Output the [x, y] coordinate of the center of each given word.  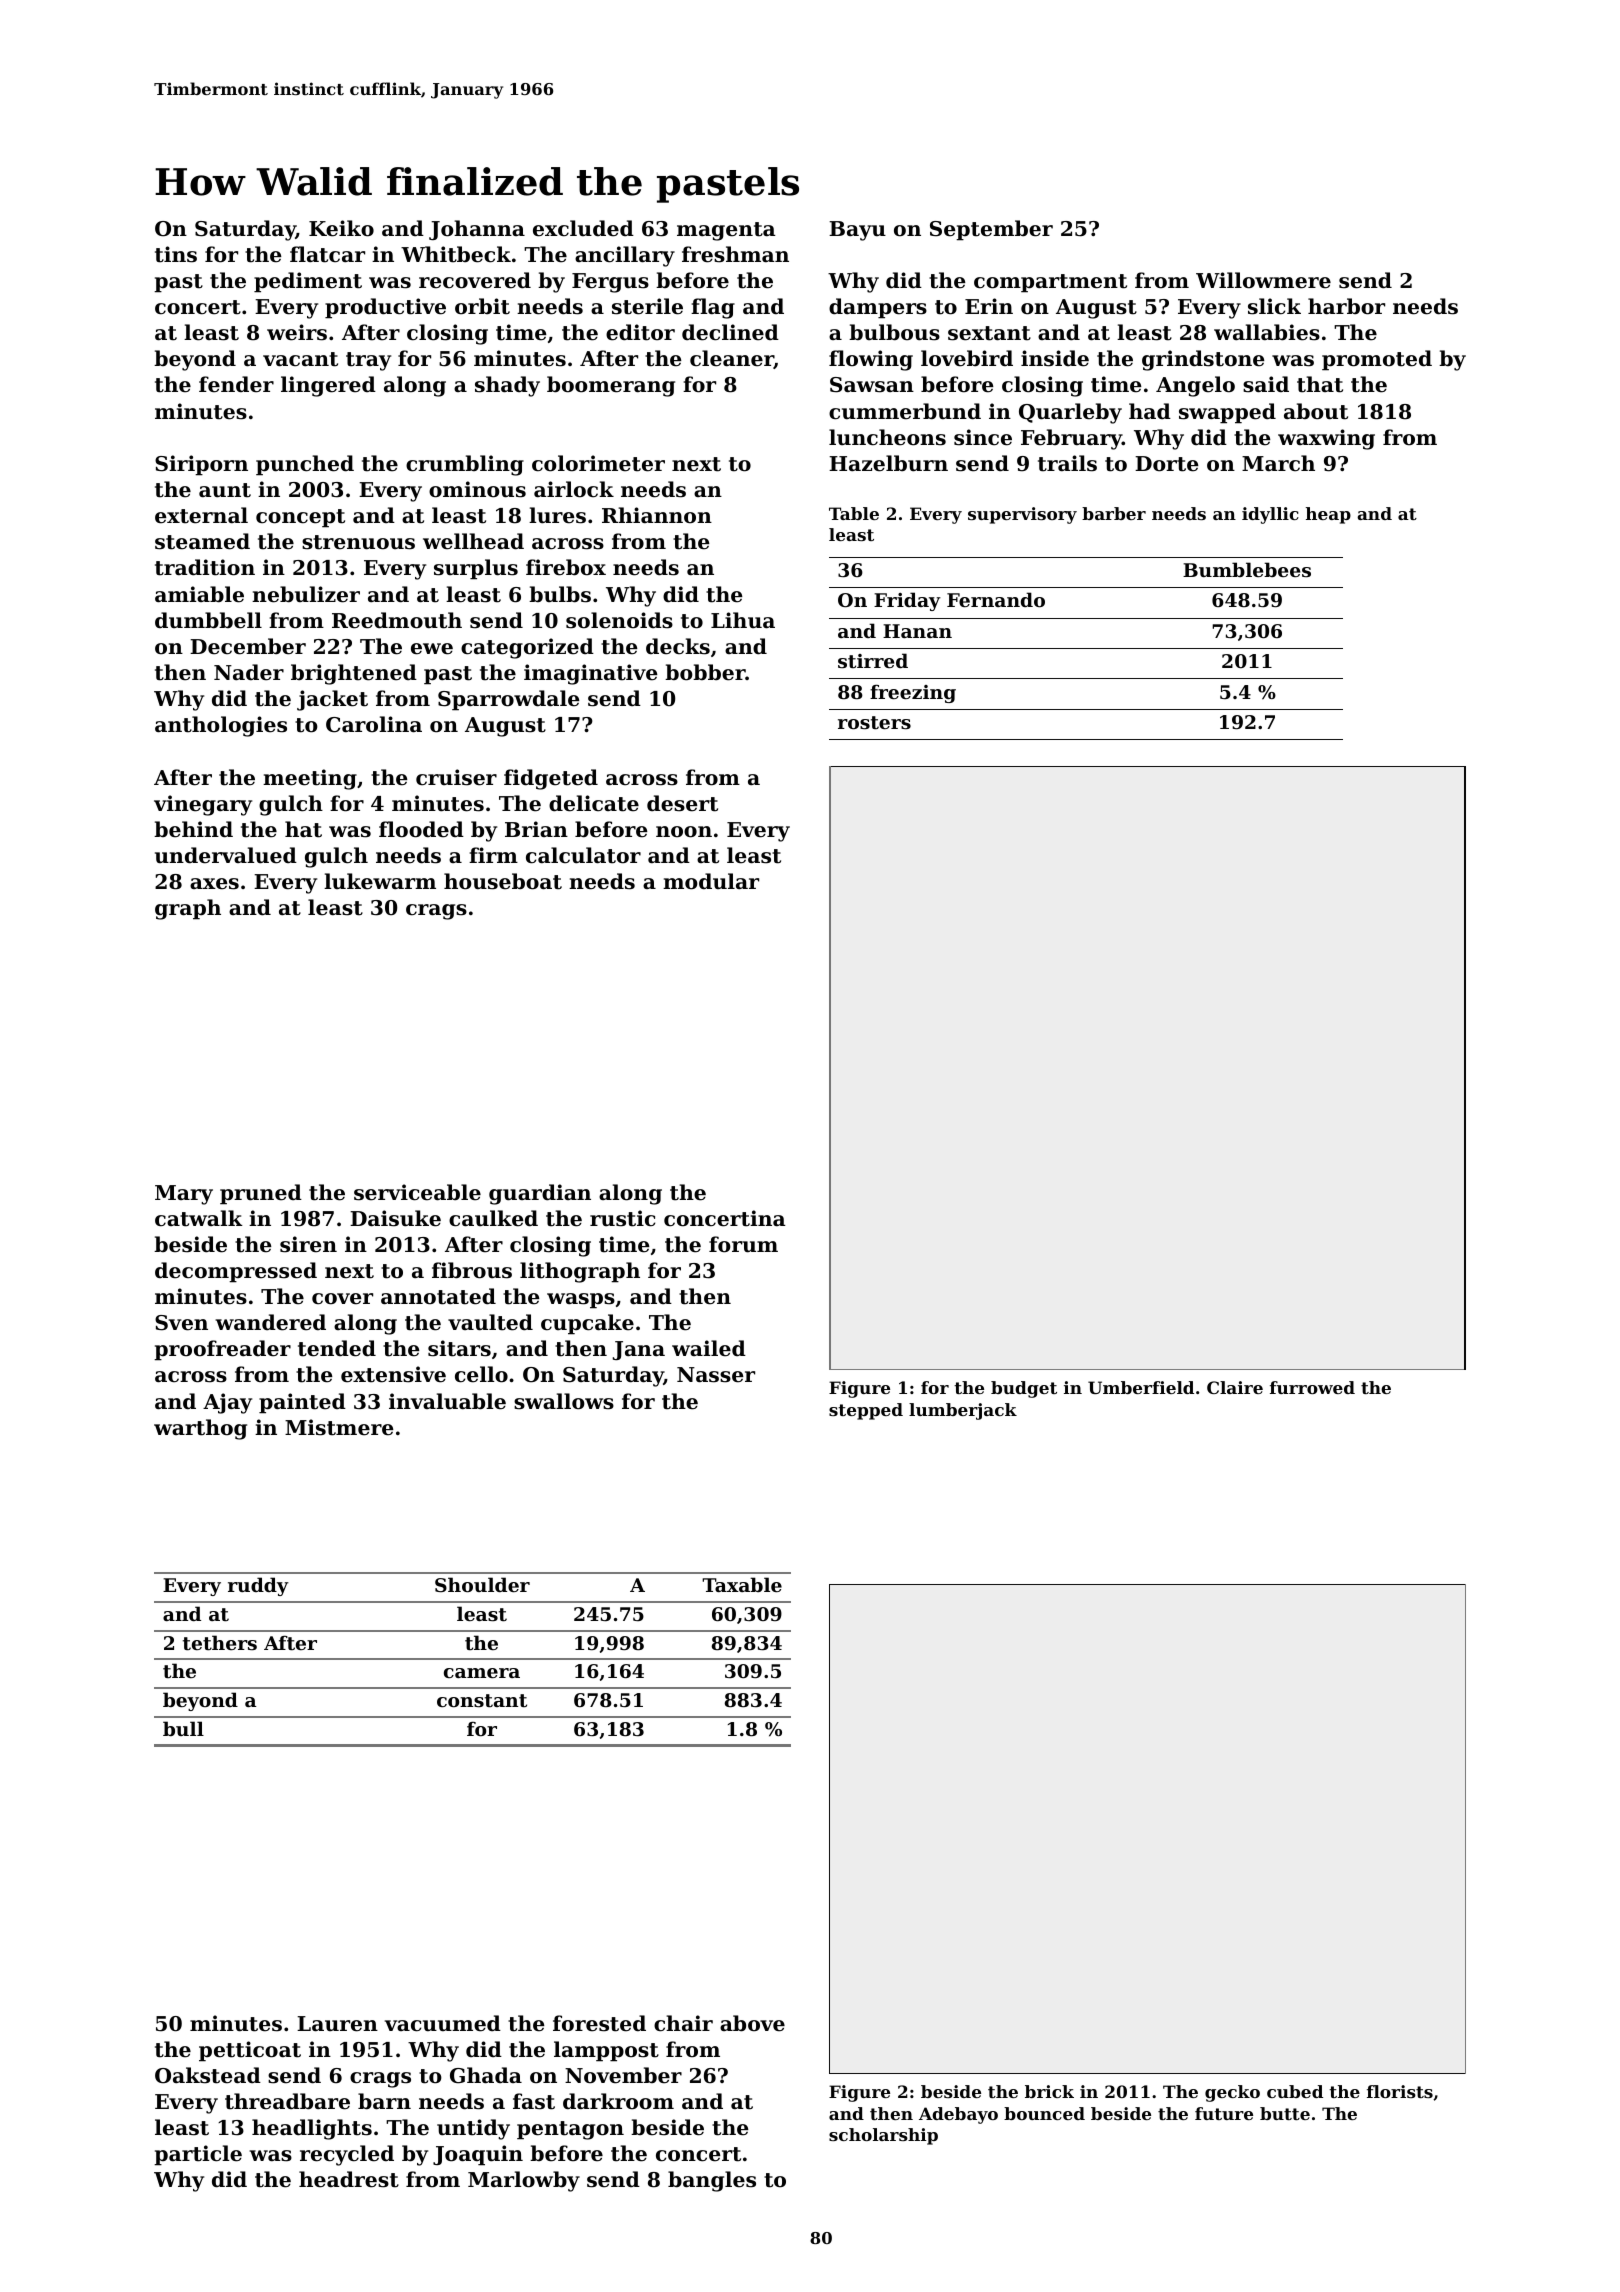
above [752, 2023]
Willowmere [1263, 280]
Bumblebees [1247, 570]
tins [176, 254]
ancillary [625, 256]
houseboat [503, 881]
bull [183, 1728]
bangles [712, 2181]
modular [711, 881]
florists [1400, 2091]
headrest [349, 2179]
